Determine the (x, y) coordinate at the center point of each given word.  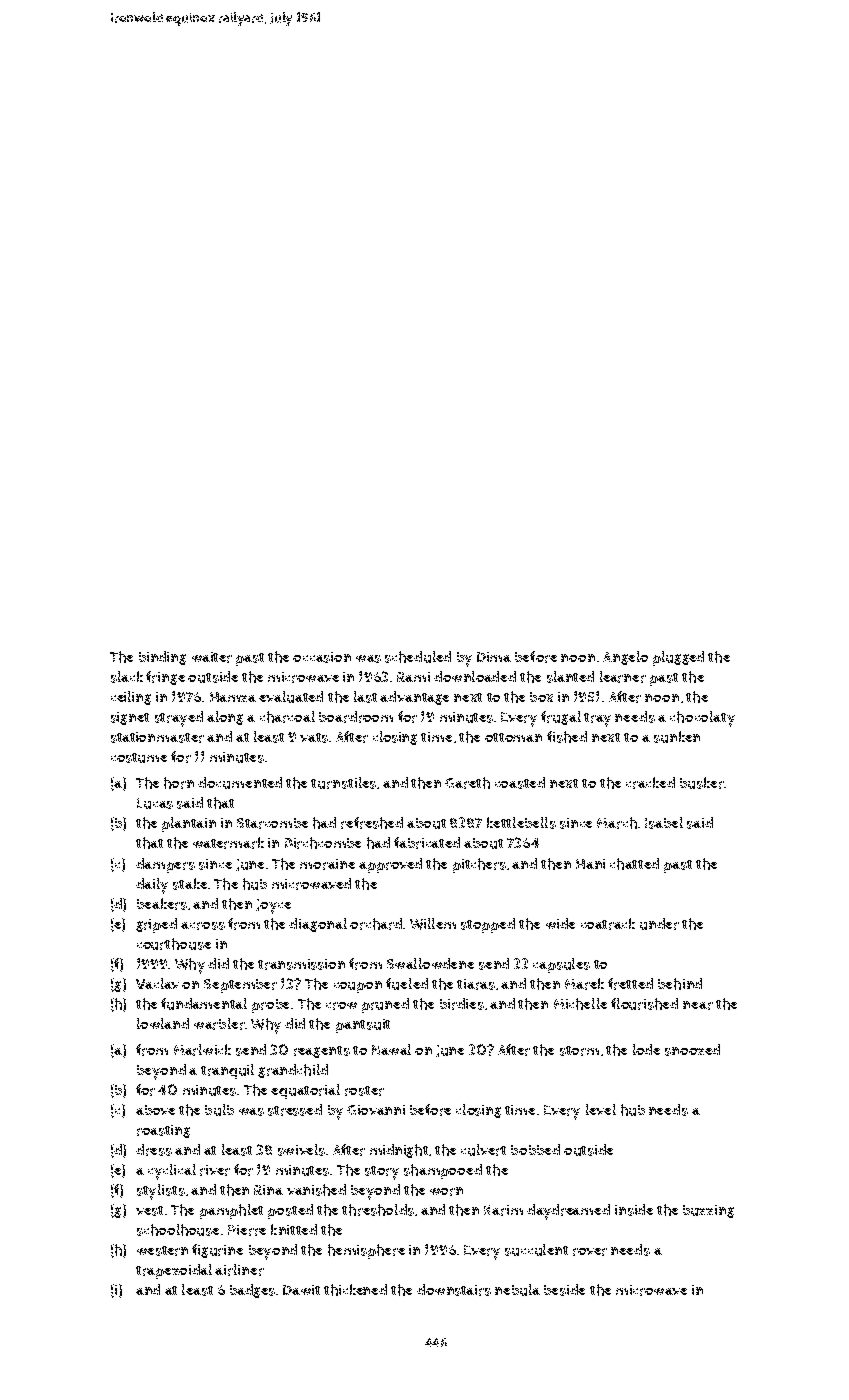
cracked (650, 783)
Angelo (625, 658)
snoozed (692, 1050)
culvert (483, 1150)
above (155, 1110)
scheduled (418, 657)
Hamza (233, 697)
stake (190, 884)
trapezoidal (174, 1271)
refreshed (372, 823)
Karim (503, 1210)
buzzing (708, 1211)
